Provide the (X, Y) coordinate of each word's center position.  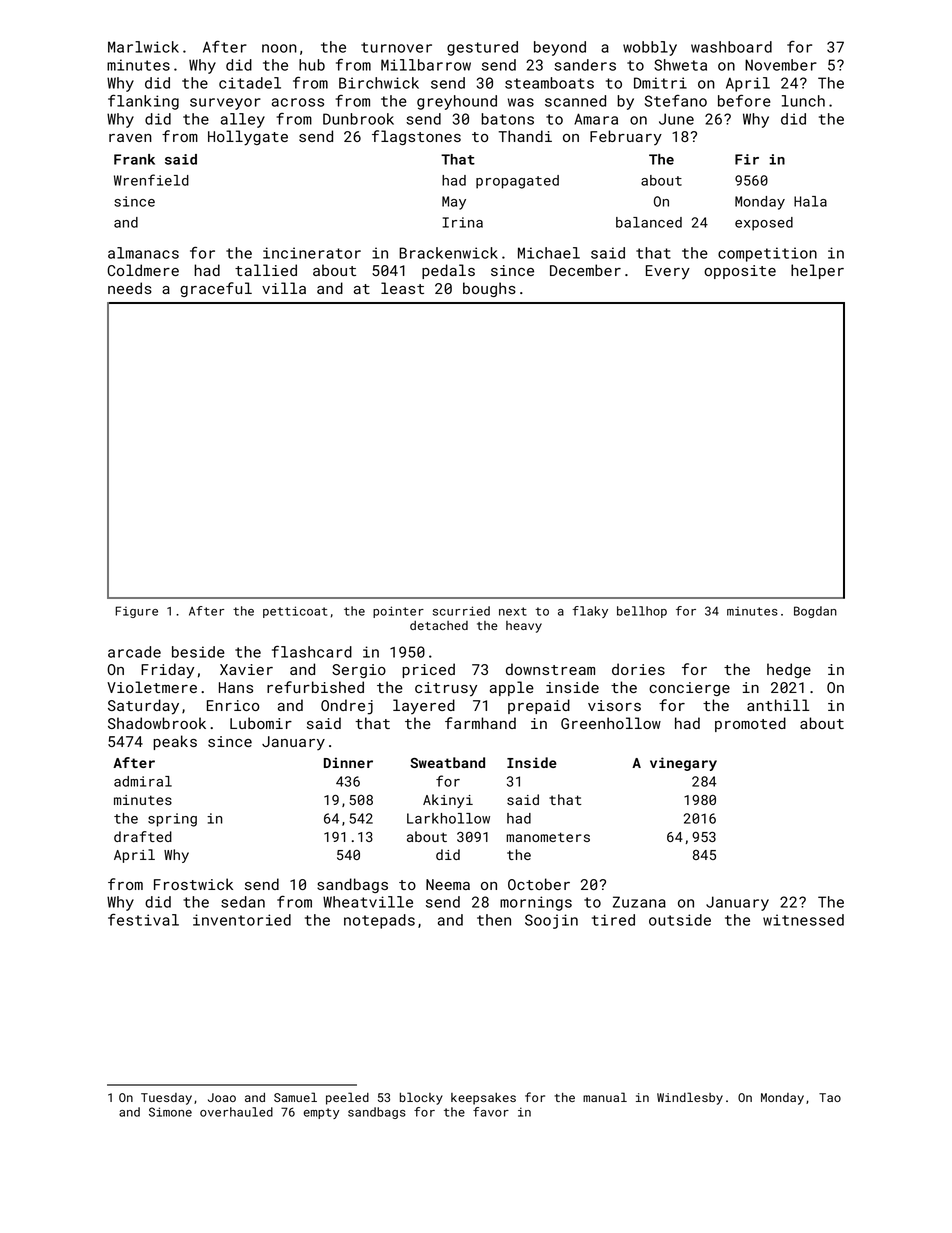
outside (680, 920)
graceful (216, 289)
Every (668, 272)
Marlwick (143, 47)
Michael (549, 253)
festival (143, 919)
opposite (740, 272)
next (513, 611)
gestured (482, 48)
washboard (731, 47)
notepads (379, 921)
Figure (136, 612)
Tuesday (166, 1099)
